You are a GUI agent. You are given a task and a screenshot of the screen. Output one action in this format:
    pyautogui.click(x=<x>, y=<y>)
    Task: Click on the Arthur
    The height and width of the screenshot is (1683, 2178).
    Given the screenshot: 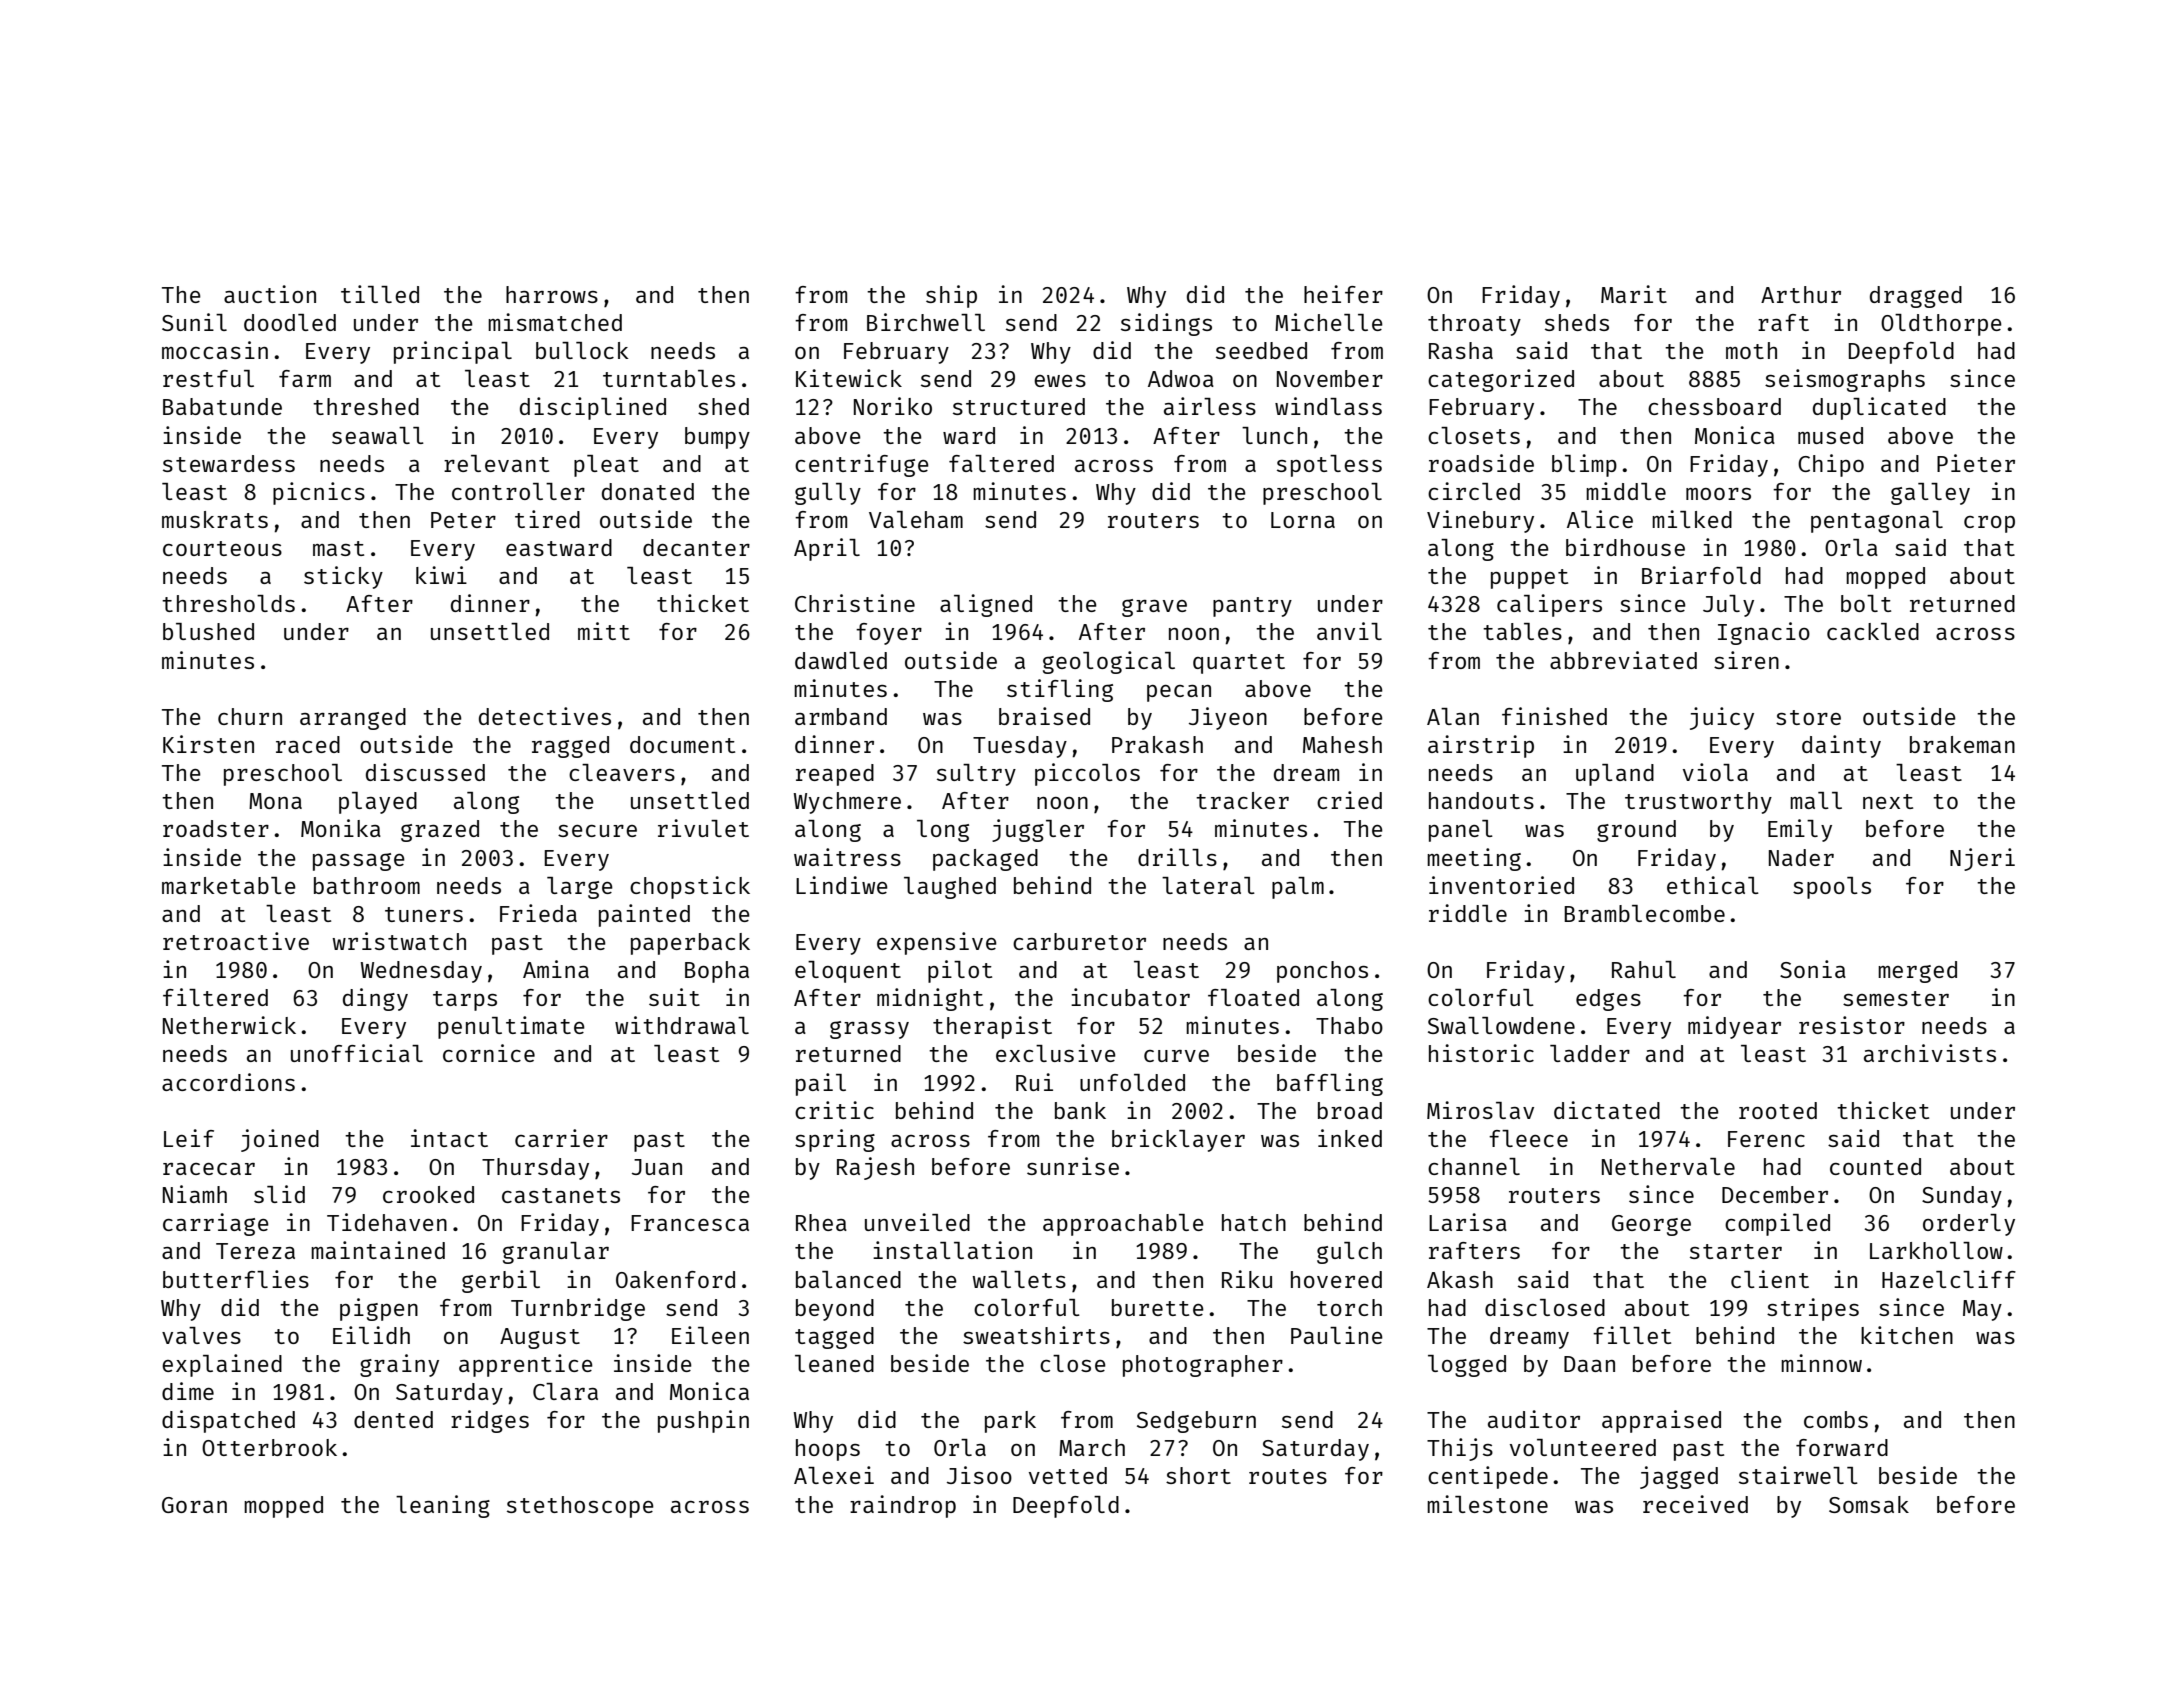 What is the action you would take?
    pyautogui.click(x=1801, y=294)
